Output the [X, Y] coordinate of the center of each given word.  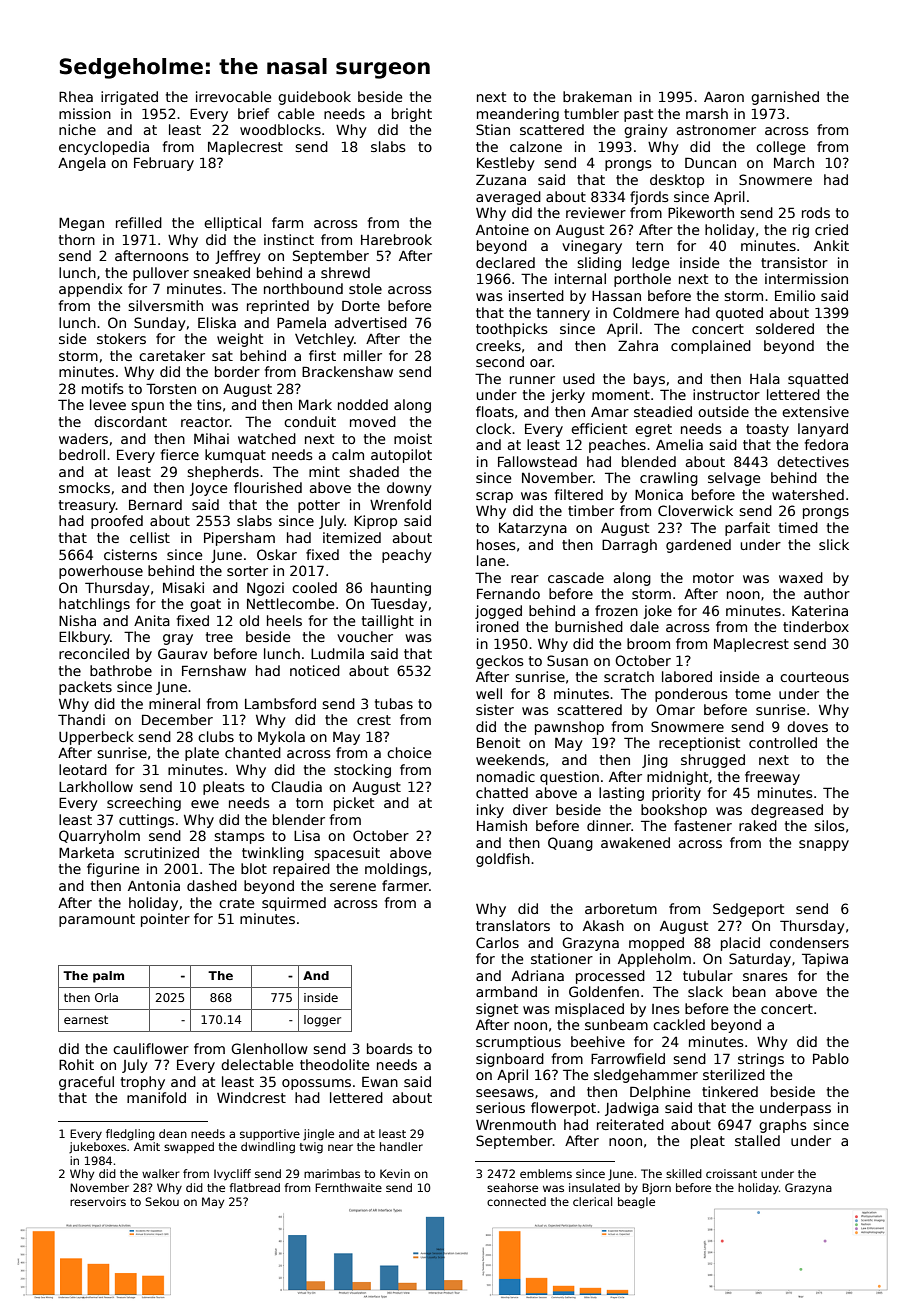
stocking [362, 771]
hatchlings [94, 605]
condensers [809, 942]
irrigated [129, 98]
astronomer [716, 130]
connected [516, 1201]
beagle [636, 1203]
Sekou [162, 1201]
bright [412, 115]
